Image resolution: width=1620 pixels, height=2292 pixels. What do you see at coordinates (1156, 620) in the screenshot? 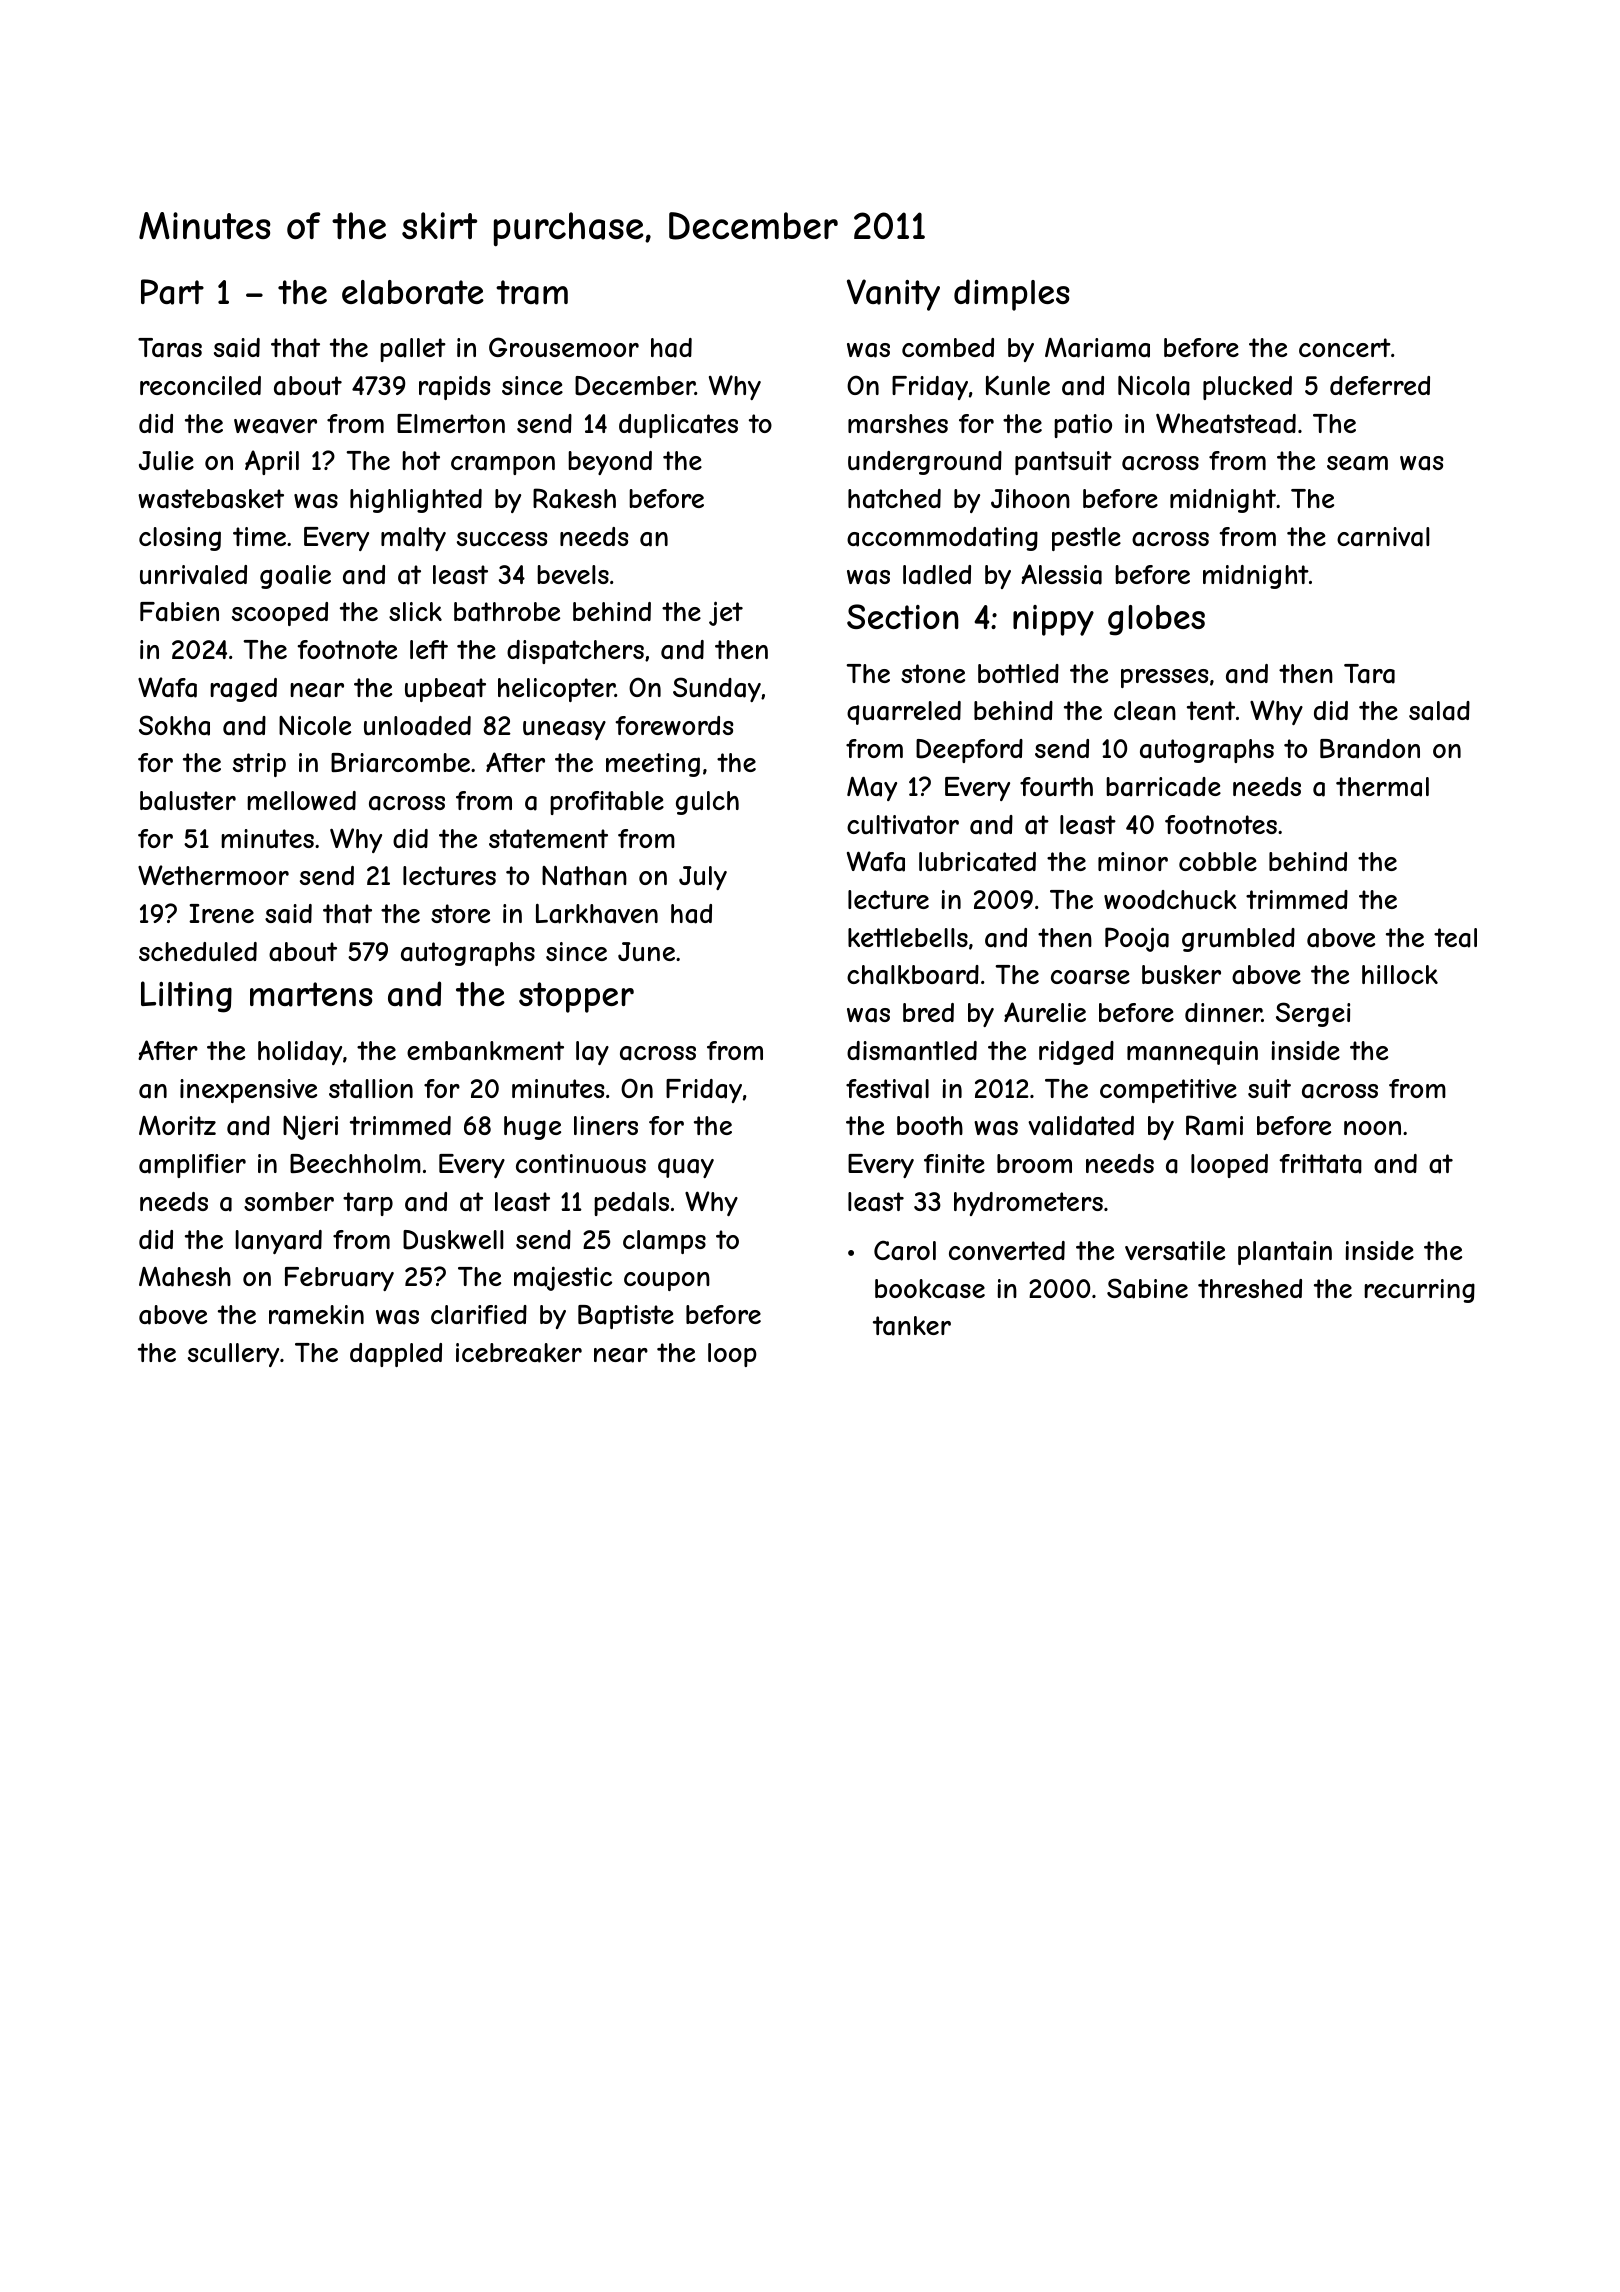
I see `globes` at bounding box center [1156, 620].
